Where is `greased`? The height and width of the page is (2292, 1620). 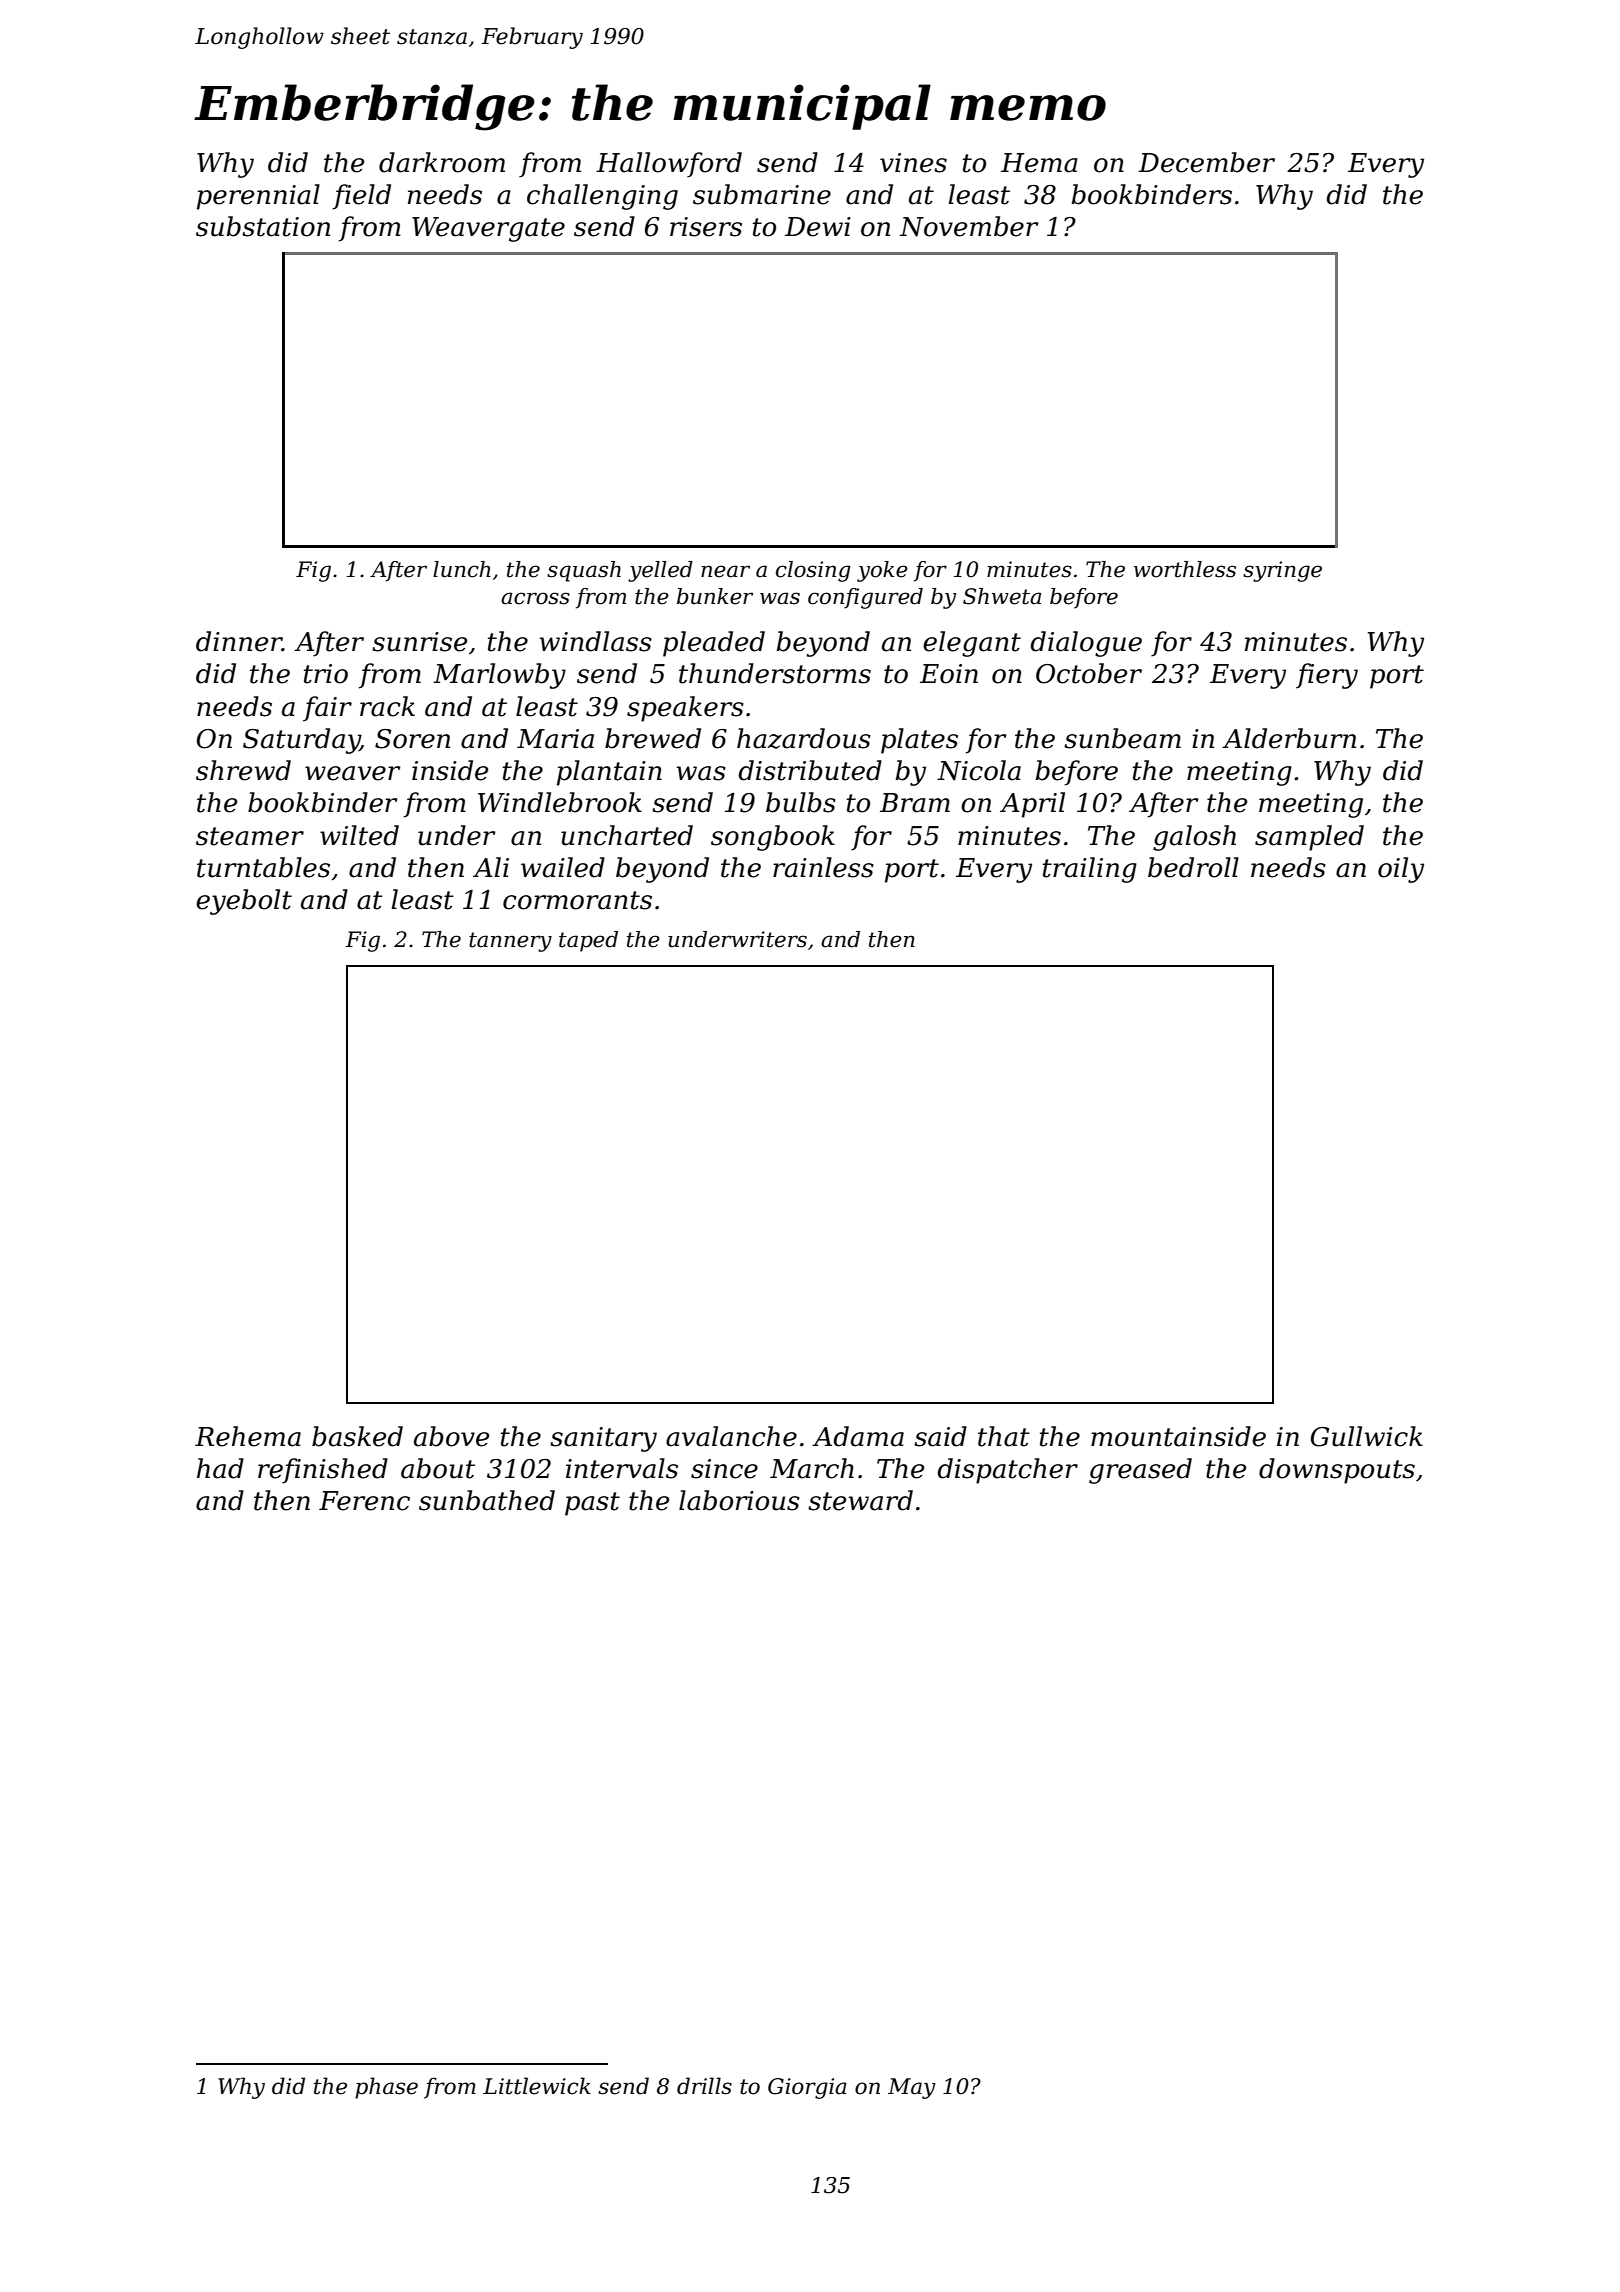 greased is located at coordinates (1140, 1471).
